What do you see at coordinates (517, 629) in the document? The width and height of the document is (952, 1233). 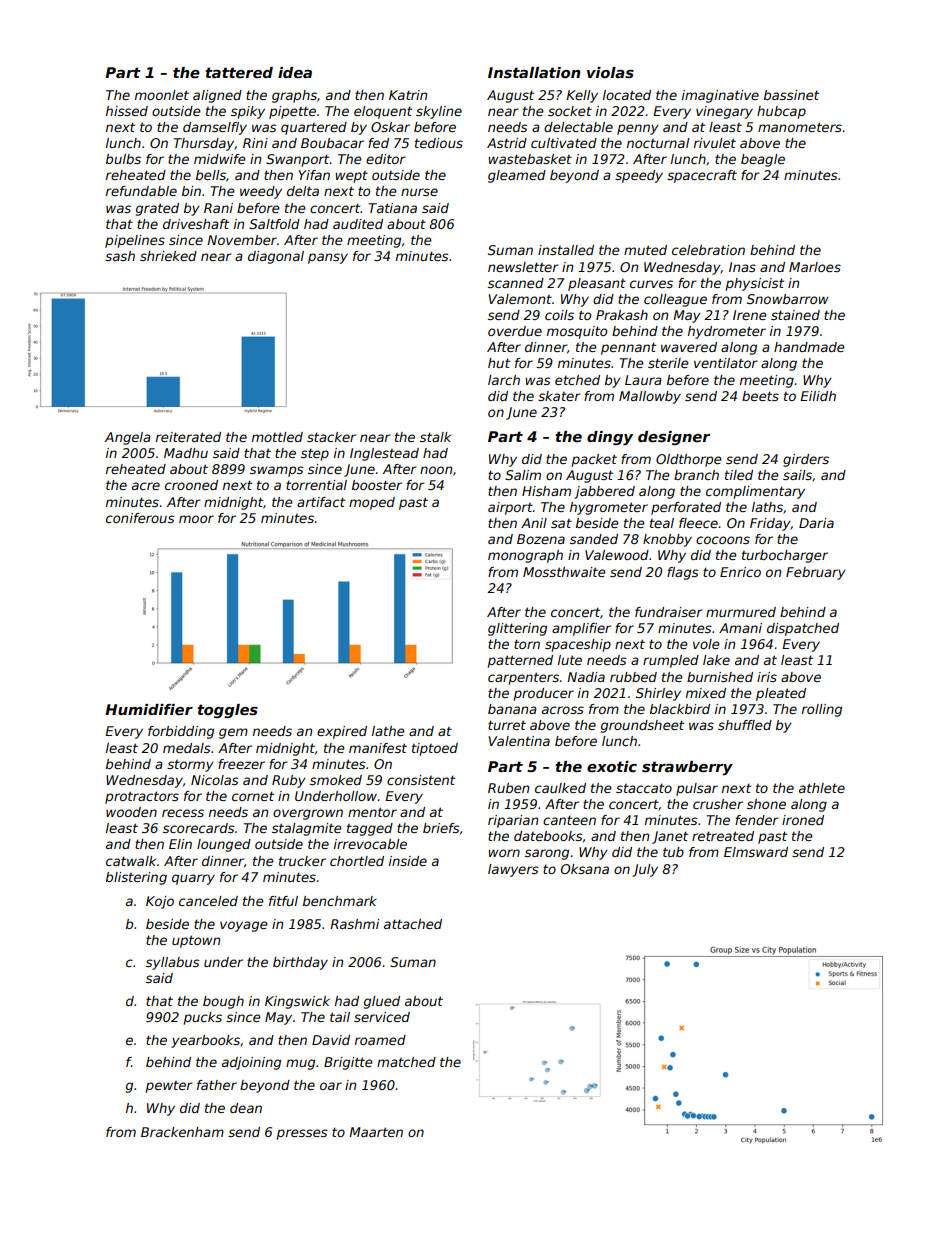 I see `glittering` at bounding box center [517, 629].
